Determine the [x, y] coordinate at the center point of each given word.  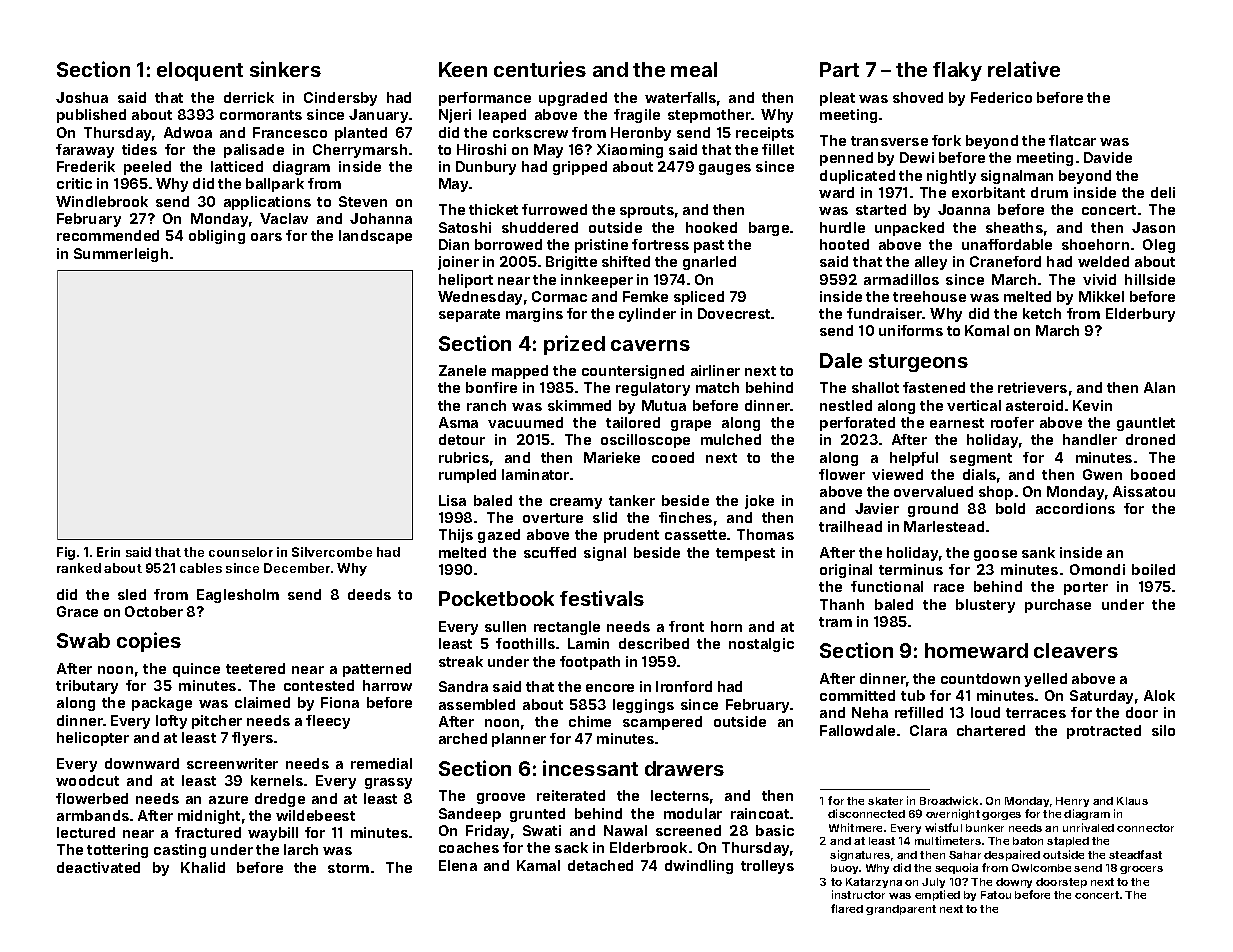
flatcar [1072, 140]
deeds [369, 594]
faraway [85, 151]
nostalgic [761, 645]
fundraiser [884, 313]
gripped [580, 168]
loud [985, 712]
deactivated [98, 867]
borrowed [508, 244]
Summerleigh [121, 255]
